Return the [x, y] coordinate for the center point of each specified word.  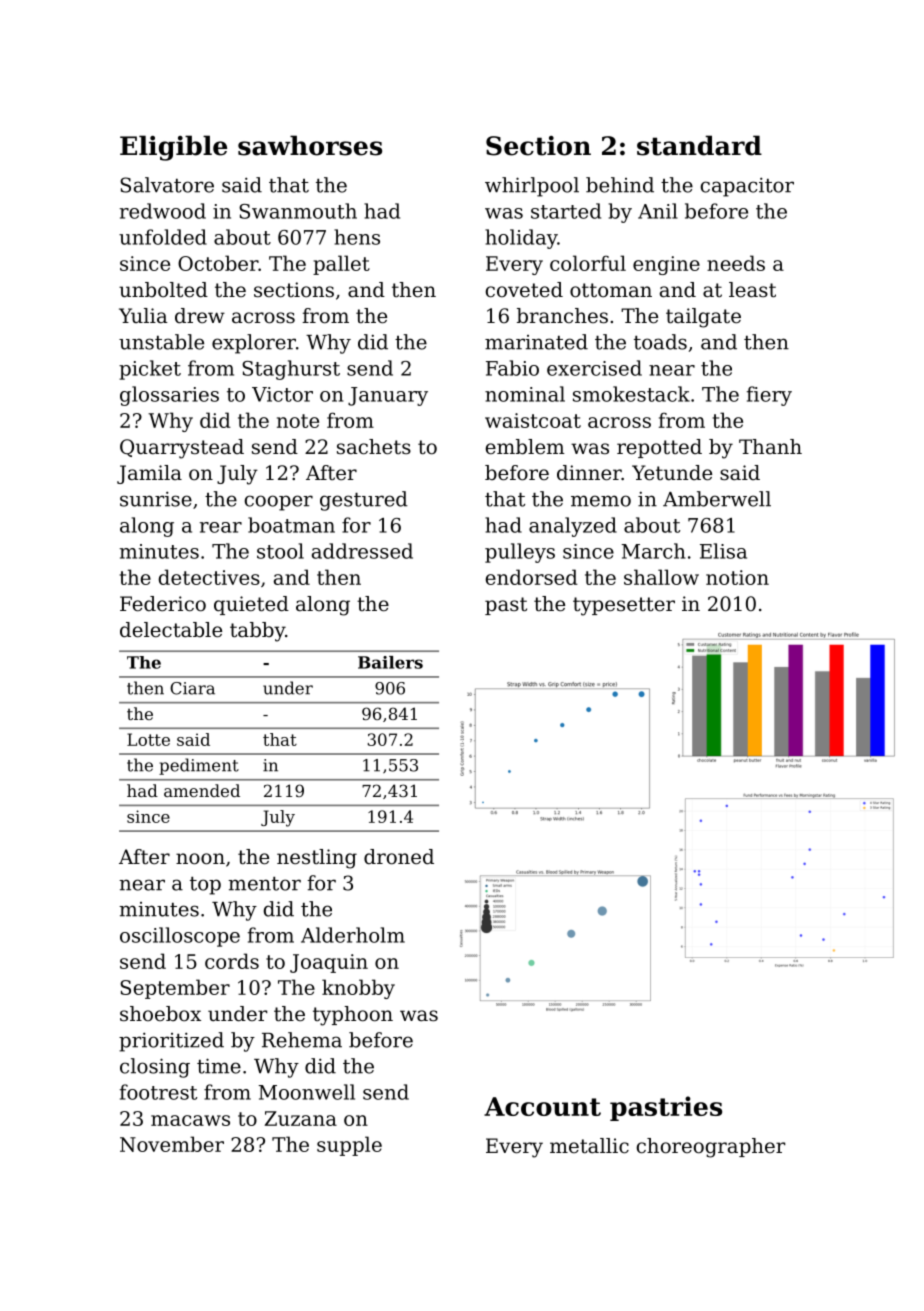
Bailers [390, 662]
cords [232, 961]
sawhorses [310, 145]
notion [737, 577]
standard [699, 145]
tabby [257, 632]
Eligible [173, 148]
